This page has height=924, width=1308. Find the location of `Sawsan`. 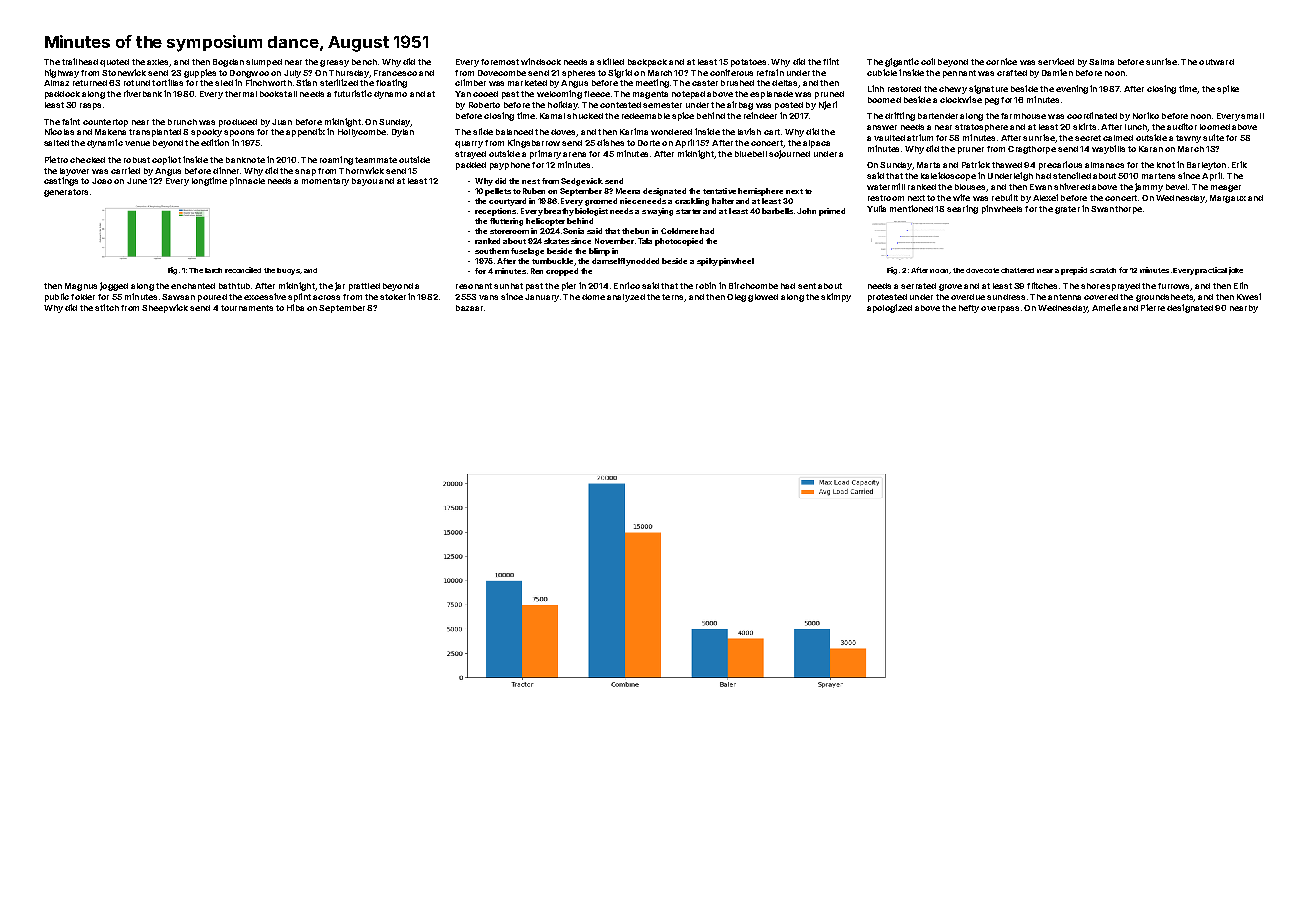

Sawsan is located at coordinates (178, 297).
